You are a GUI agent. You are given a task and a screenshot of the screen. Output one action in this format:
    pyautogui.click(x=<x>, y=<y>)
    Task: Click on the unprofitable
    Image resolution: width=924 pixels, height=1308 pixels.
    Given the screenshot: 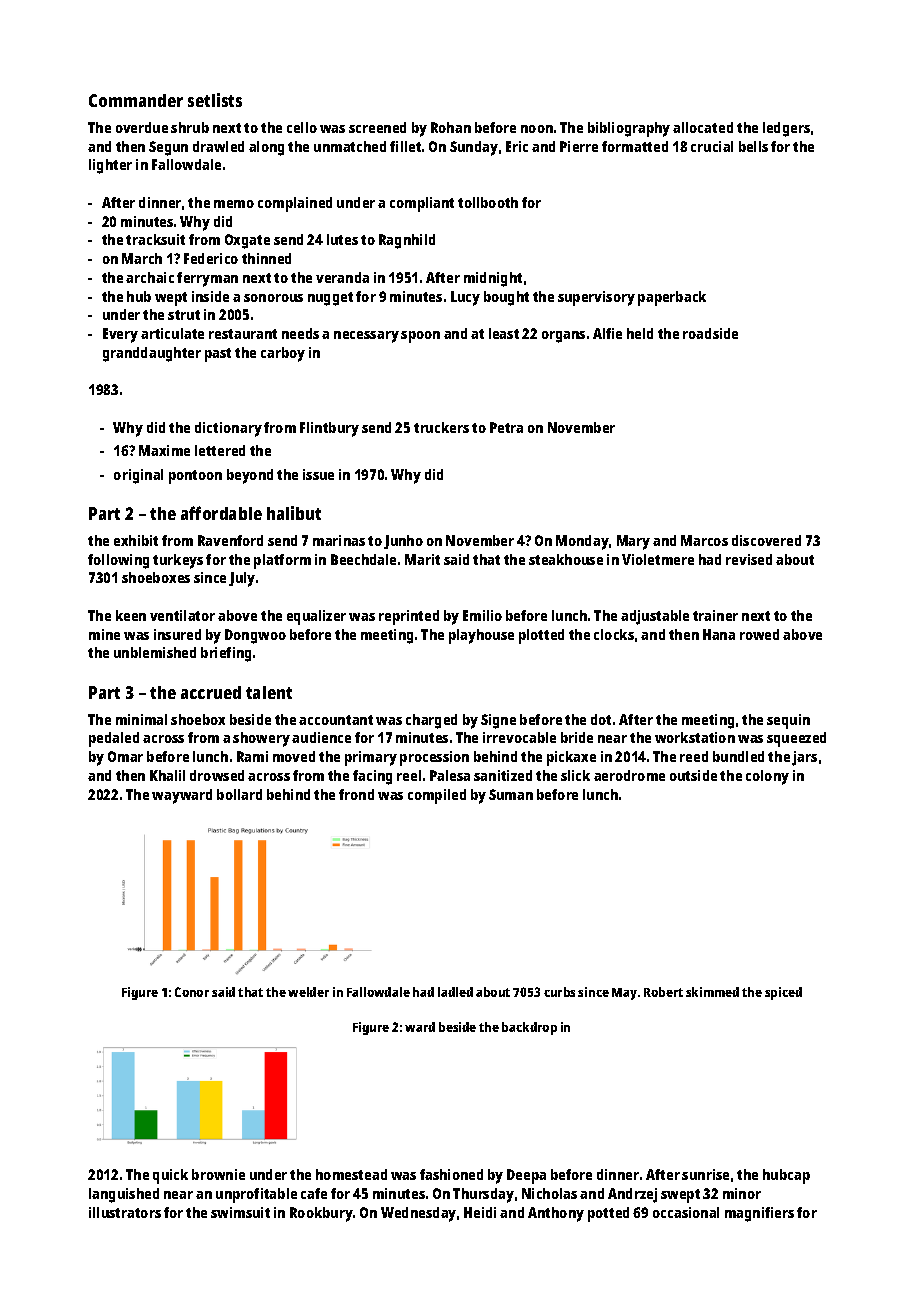 What is the action you would take?
    pyautogui.click(x=256, y=1195)
